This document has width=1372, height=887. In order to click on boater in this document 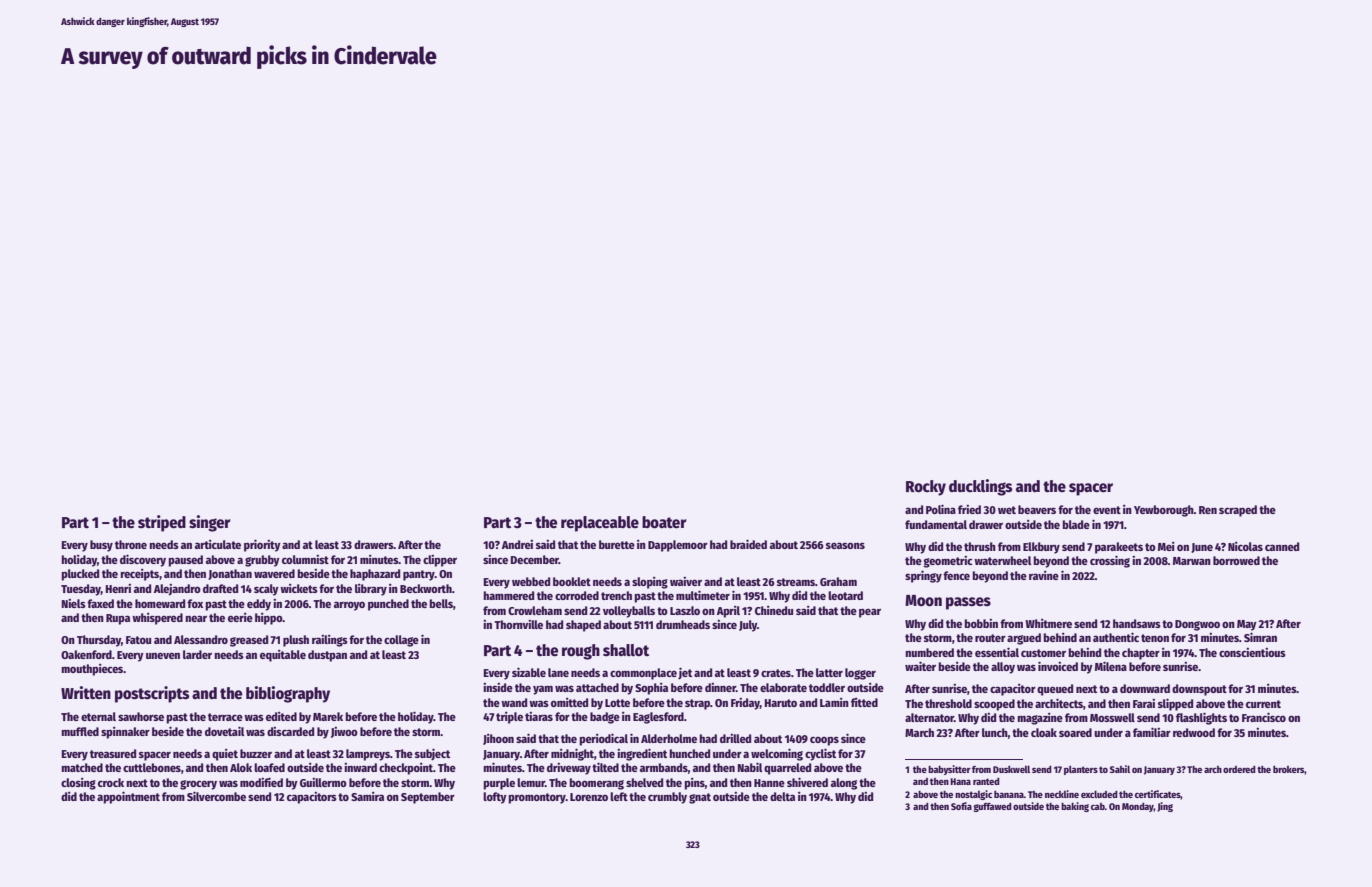, I will do `click(664, 522)`.
